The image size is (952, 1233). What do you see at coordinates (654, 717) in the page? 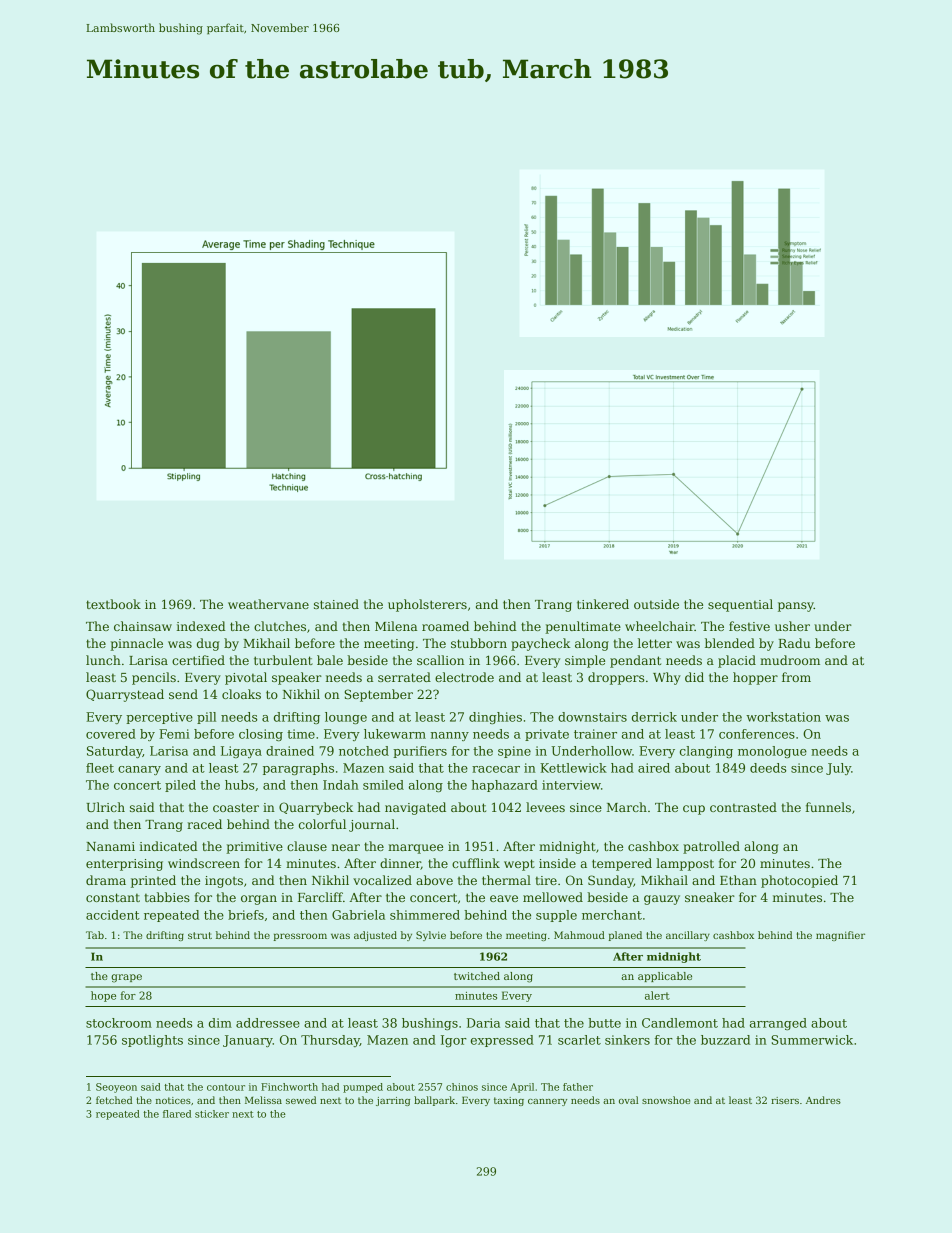
I see `derrick` at bounding box center [654, 717].
